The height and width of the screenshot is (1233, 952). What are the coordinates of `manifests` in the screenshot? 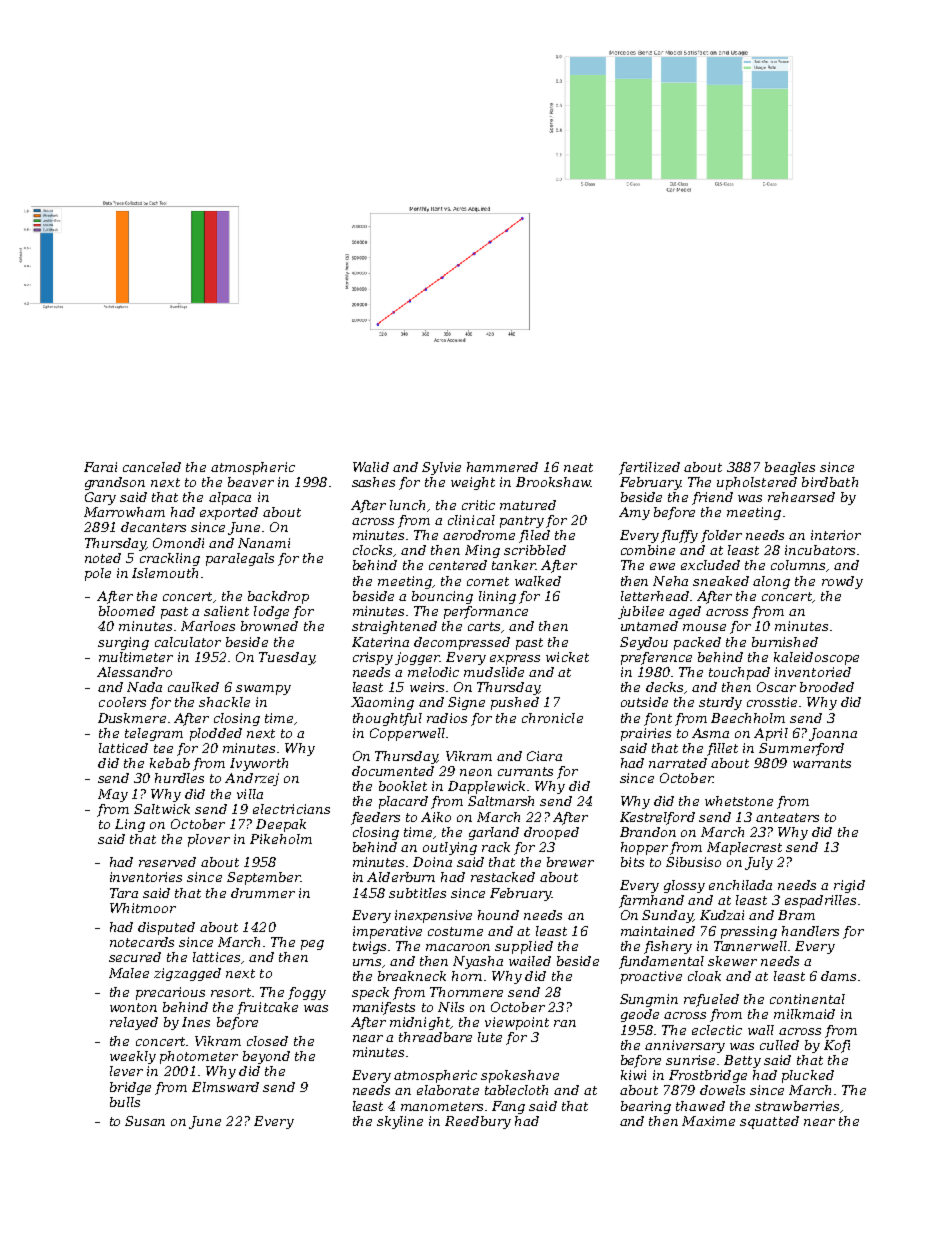 It's located at (384, 1008).
